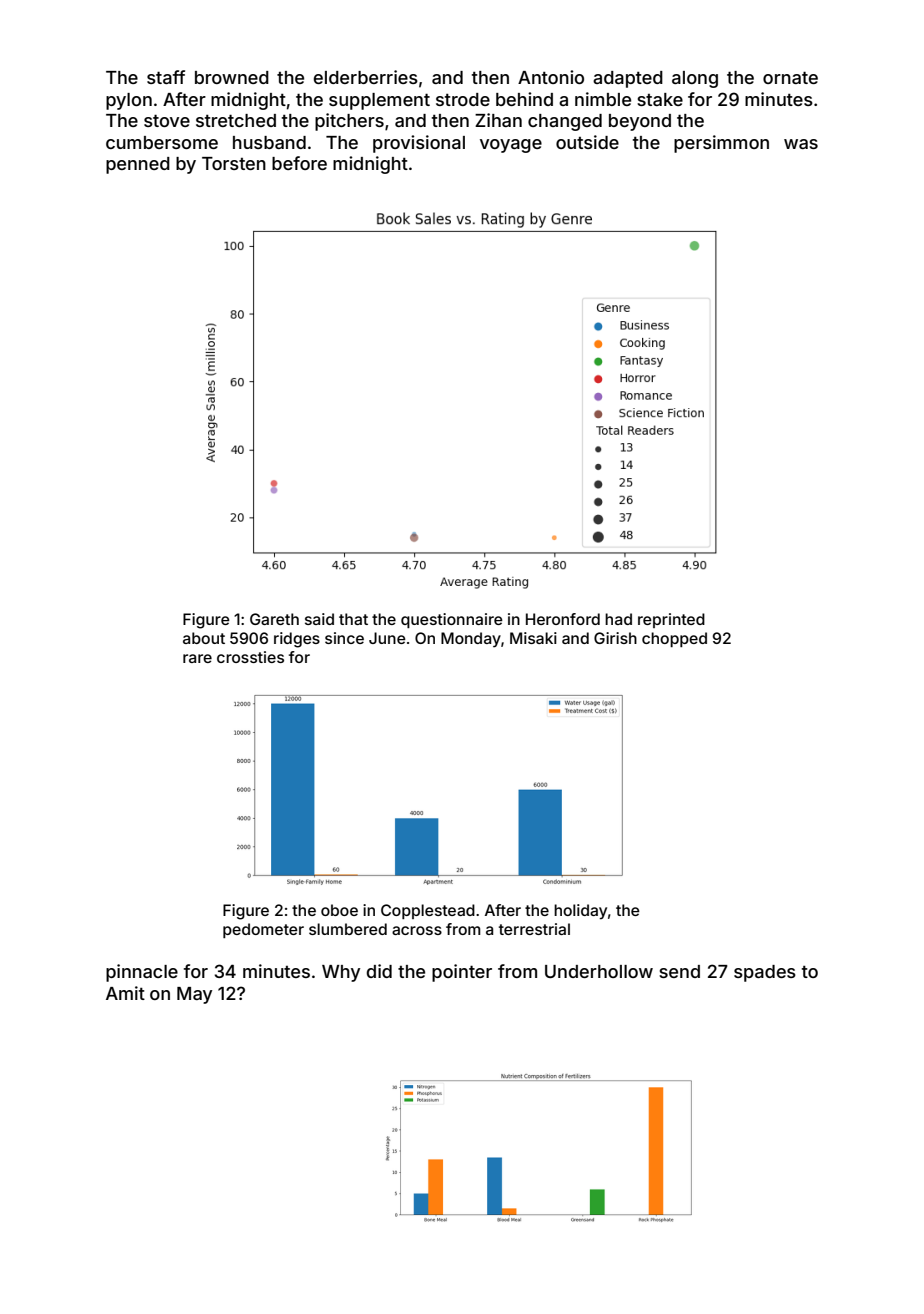 The height and width of the image is (1314, 924). I want to click on pedometer, so click(263, 930).
